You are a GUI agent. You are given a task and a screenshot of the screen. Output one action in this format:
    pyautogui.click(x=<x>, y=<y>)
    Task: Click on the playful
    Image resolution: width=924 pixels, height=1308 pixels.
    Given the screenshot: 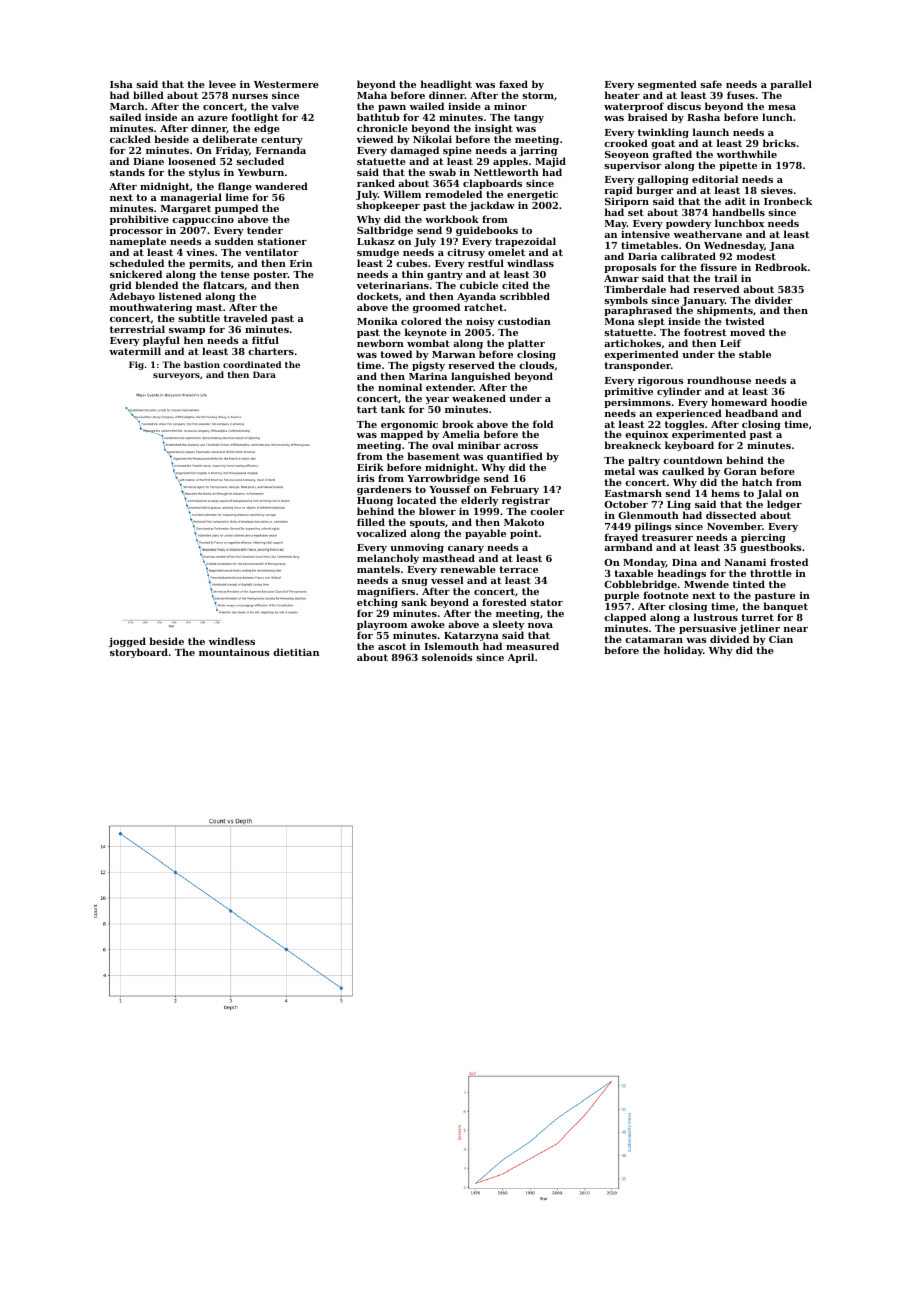 What is the action you would take?
    pyautogui.click(x=161, y=341)
